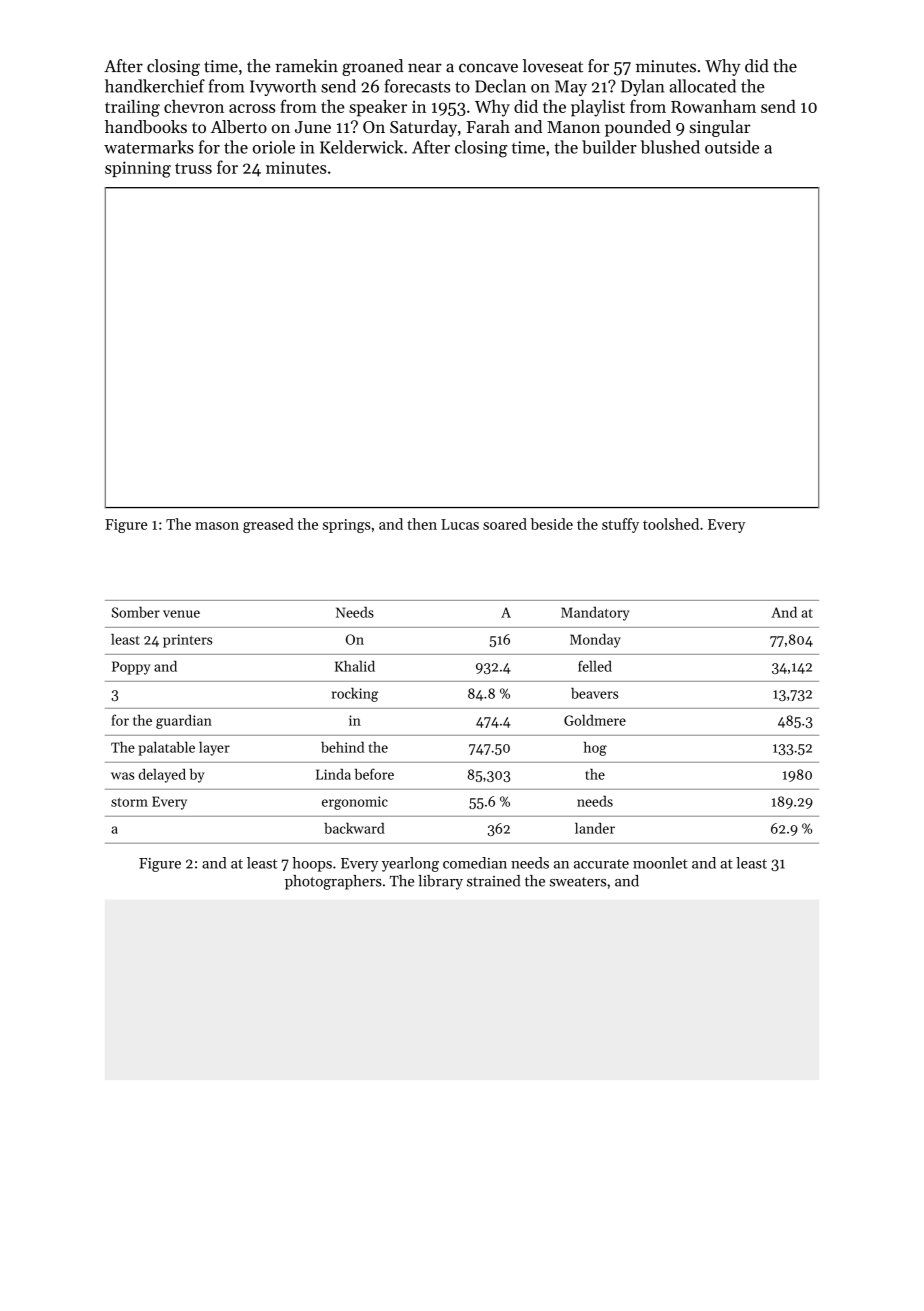  What do you see at coordinates (578, 882) in the image?
I see `sweaters` at bounding box center [578, 882].
